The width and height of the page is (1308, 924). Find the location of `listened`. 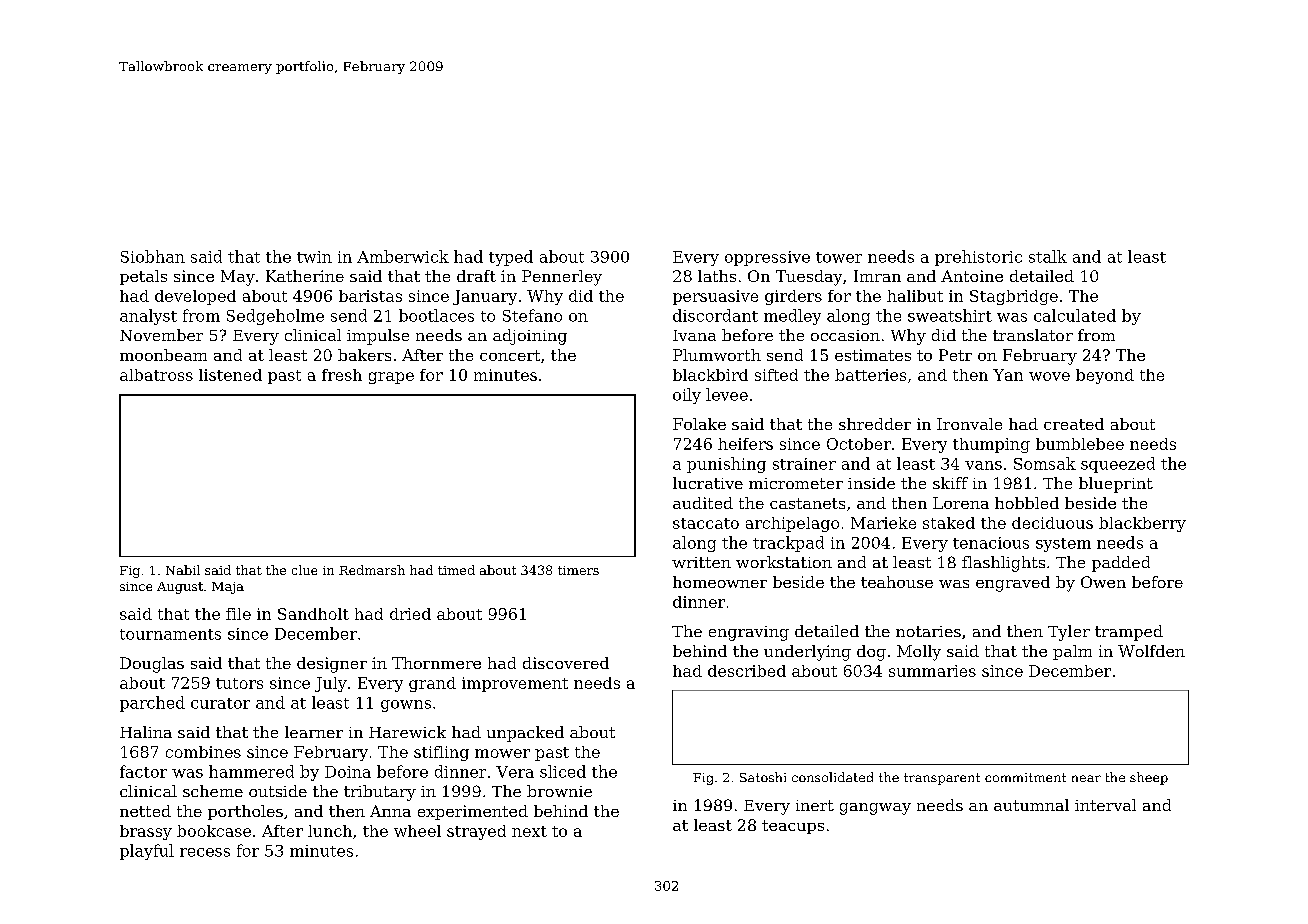

listened is located at coordinates (230, 375).
